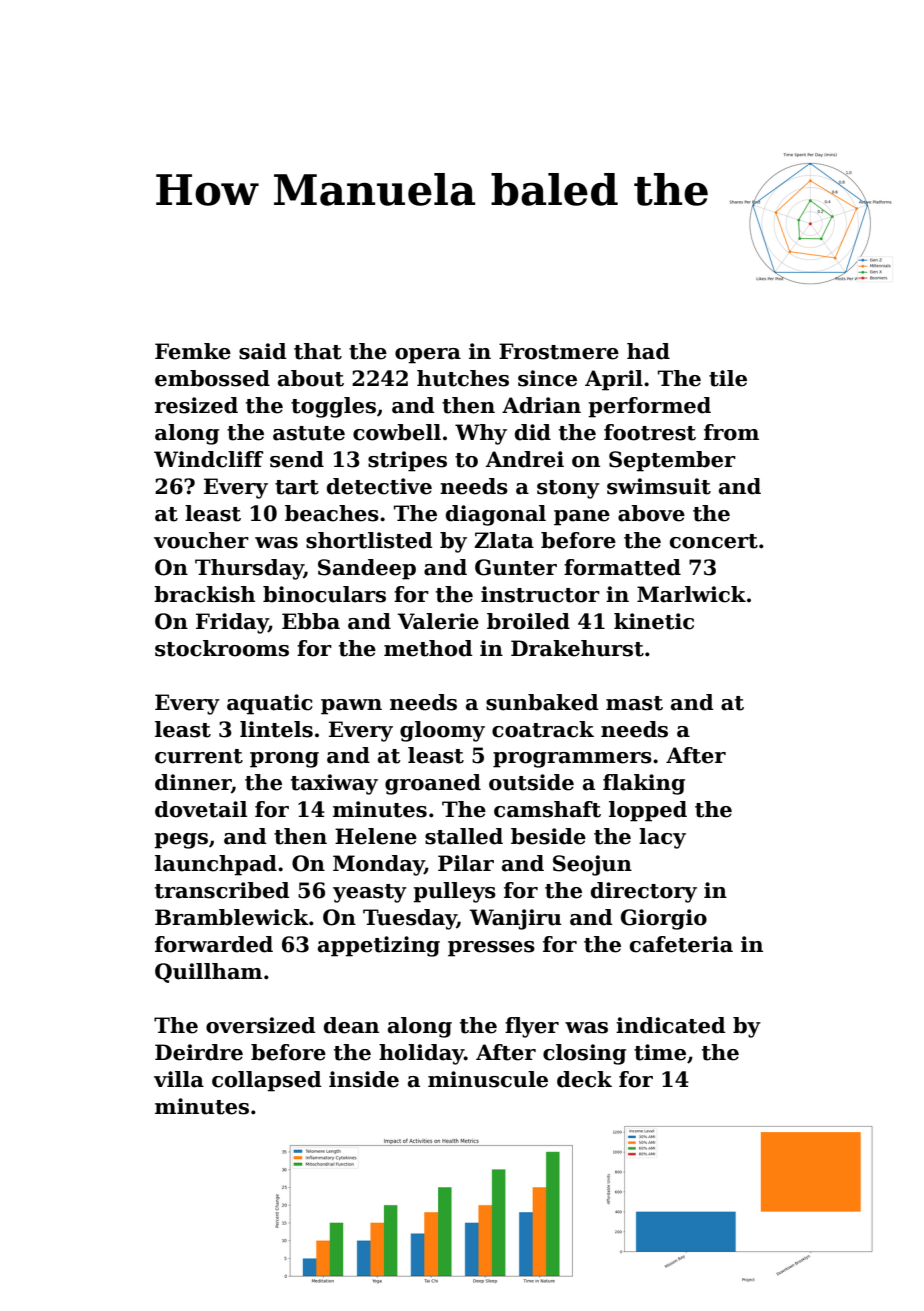 This screenshot has height=1311, width=924. I want to click on had, so click(648, 351).
